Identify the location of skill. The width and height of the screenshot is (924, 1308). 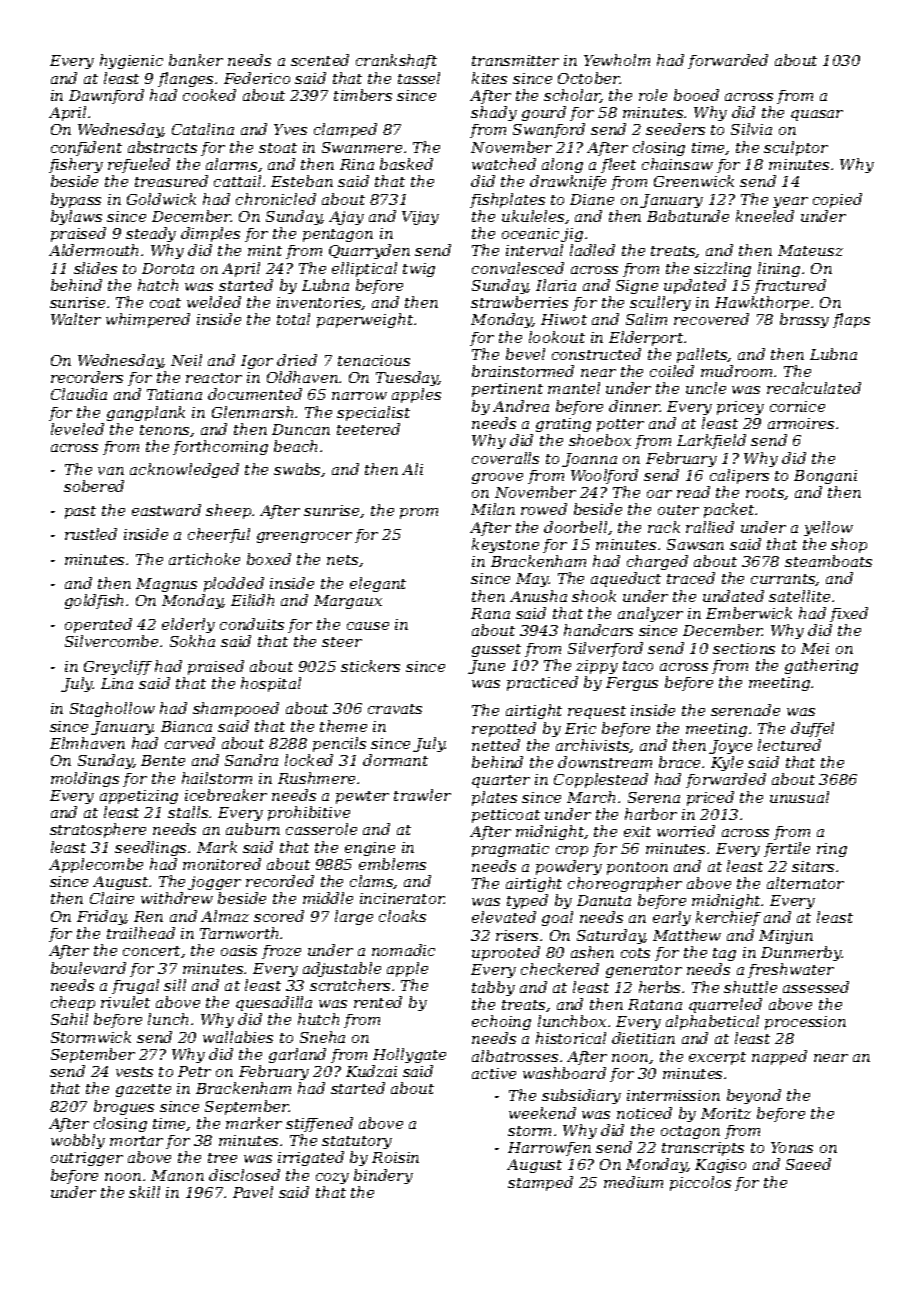
(144, 1192).
